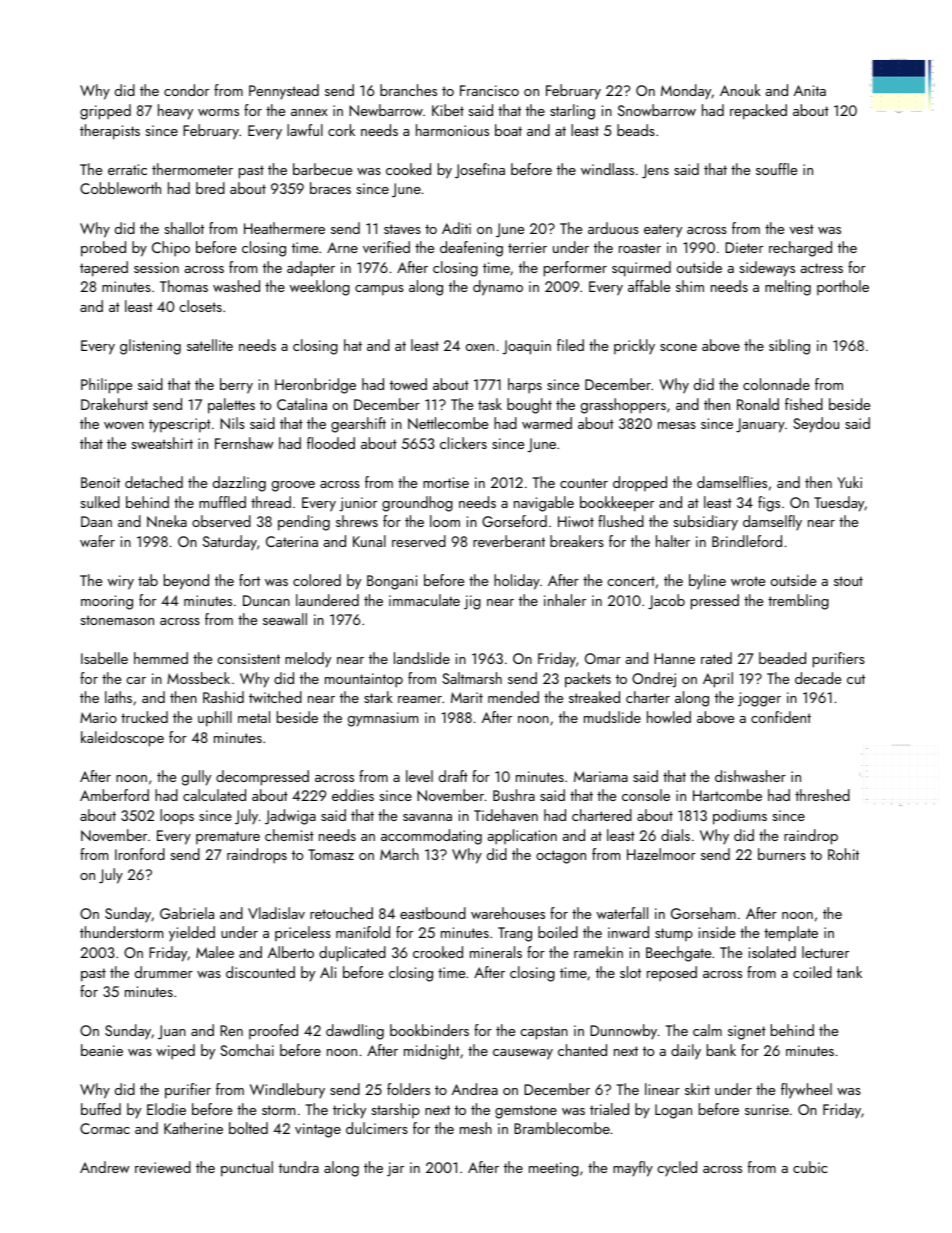  Describe the element at coordinates (489, 90) in the page. I see `Francisco` at that location.
